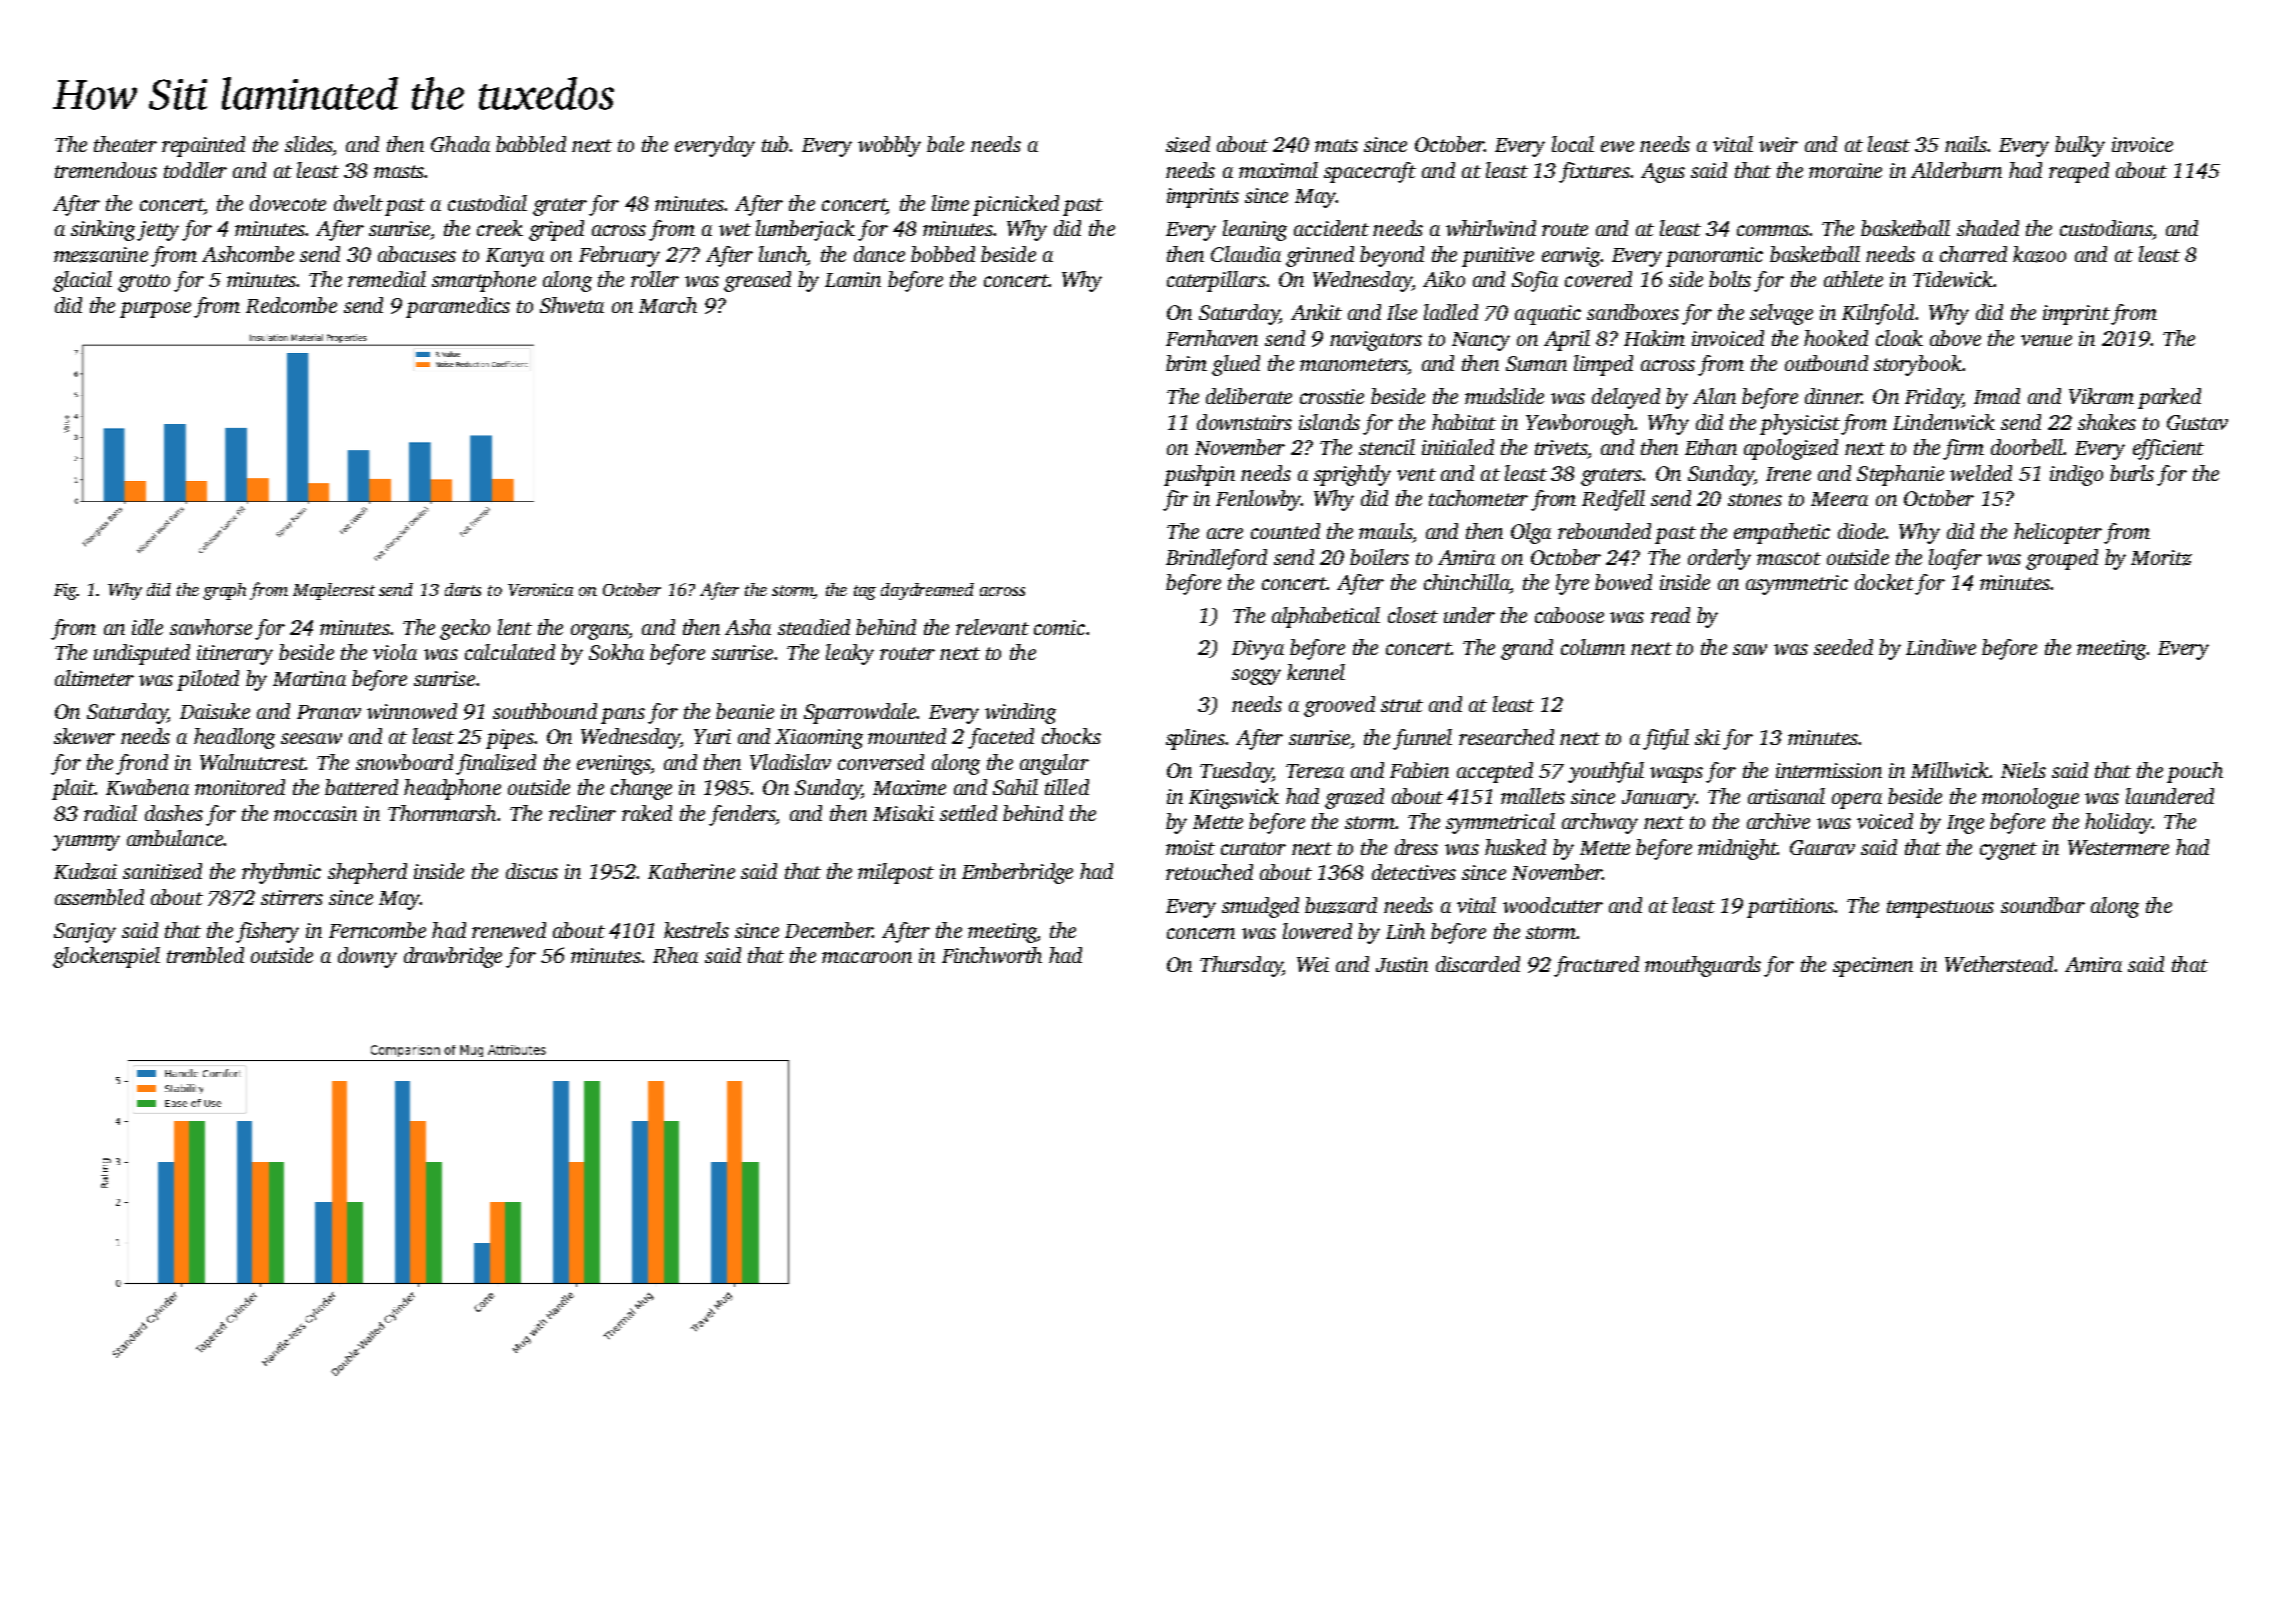 Image resolution: width=2282 pixels, height=1614 pixels. What do you see at coordinates (1822, 847) in the screenshot?
I see `Gaurav` at bounding box center [1822, 847].
